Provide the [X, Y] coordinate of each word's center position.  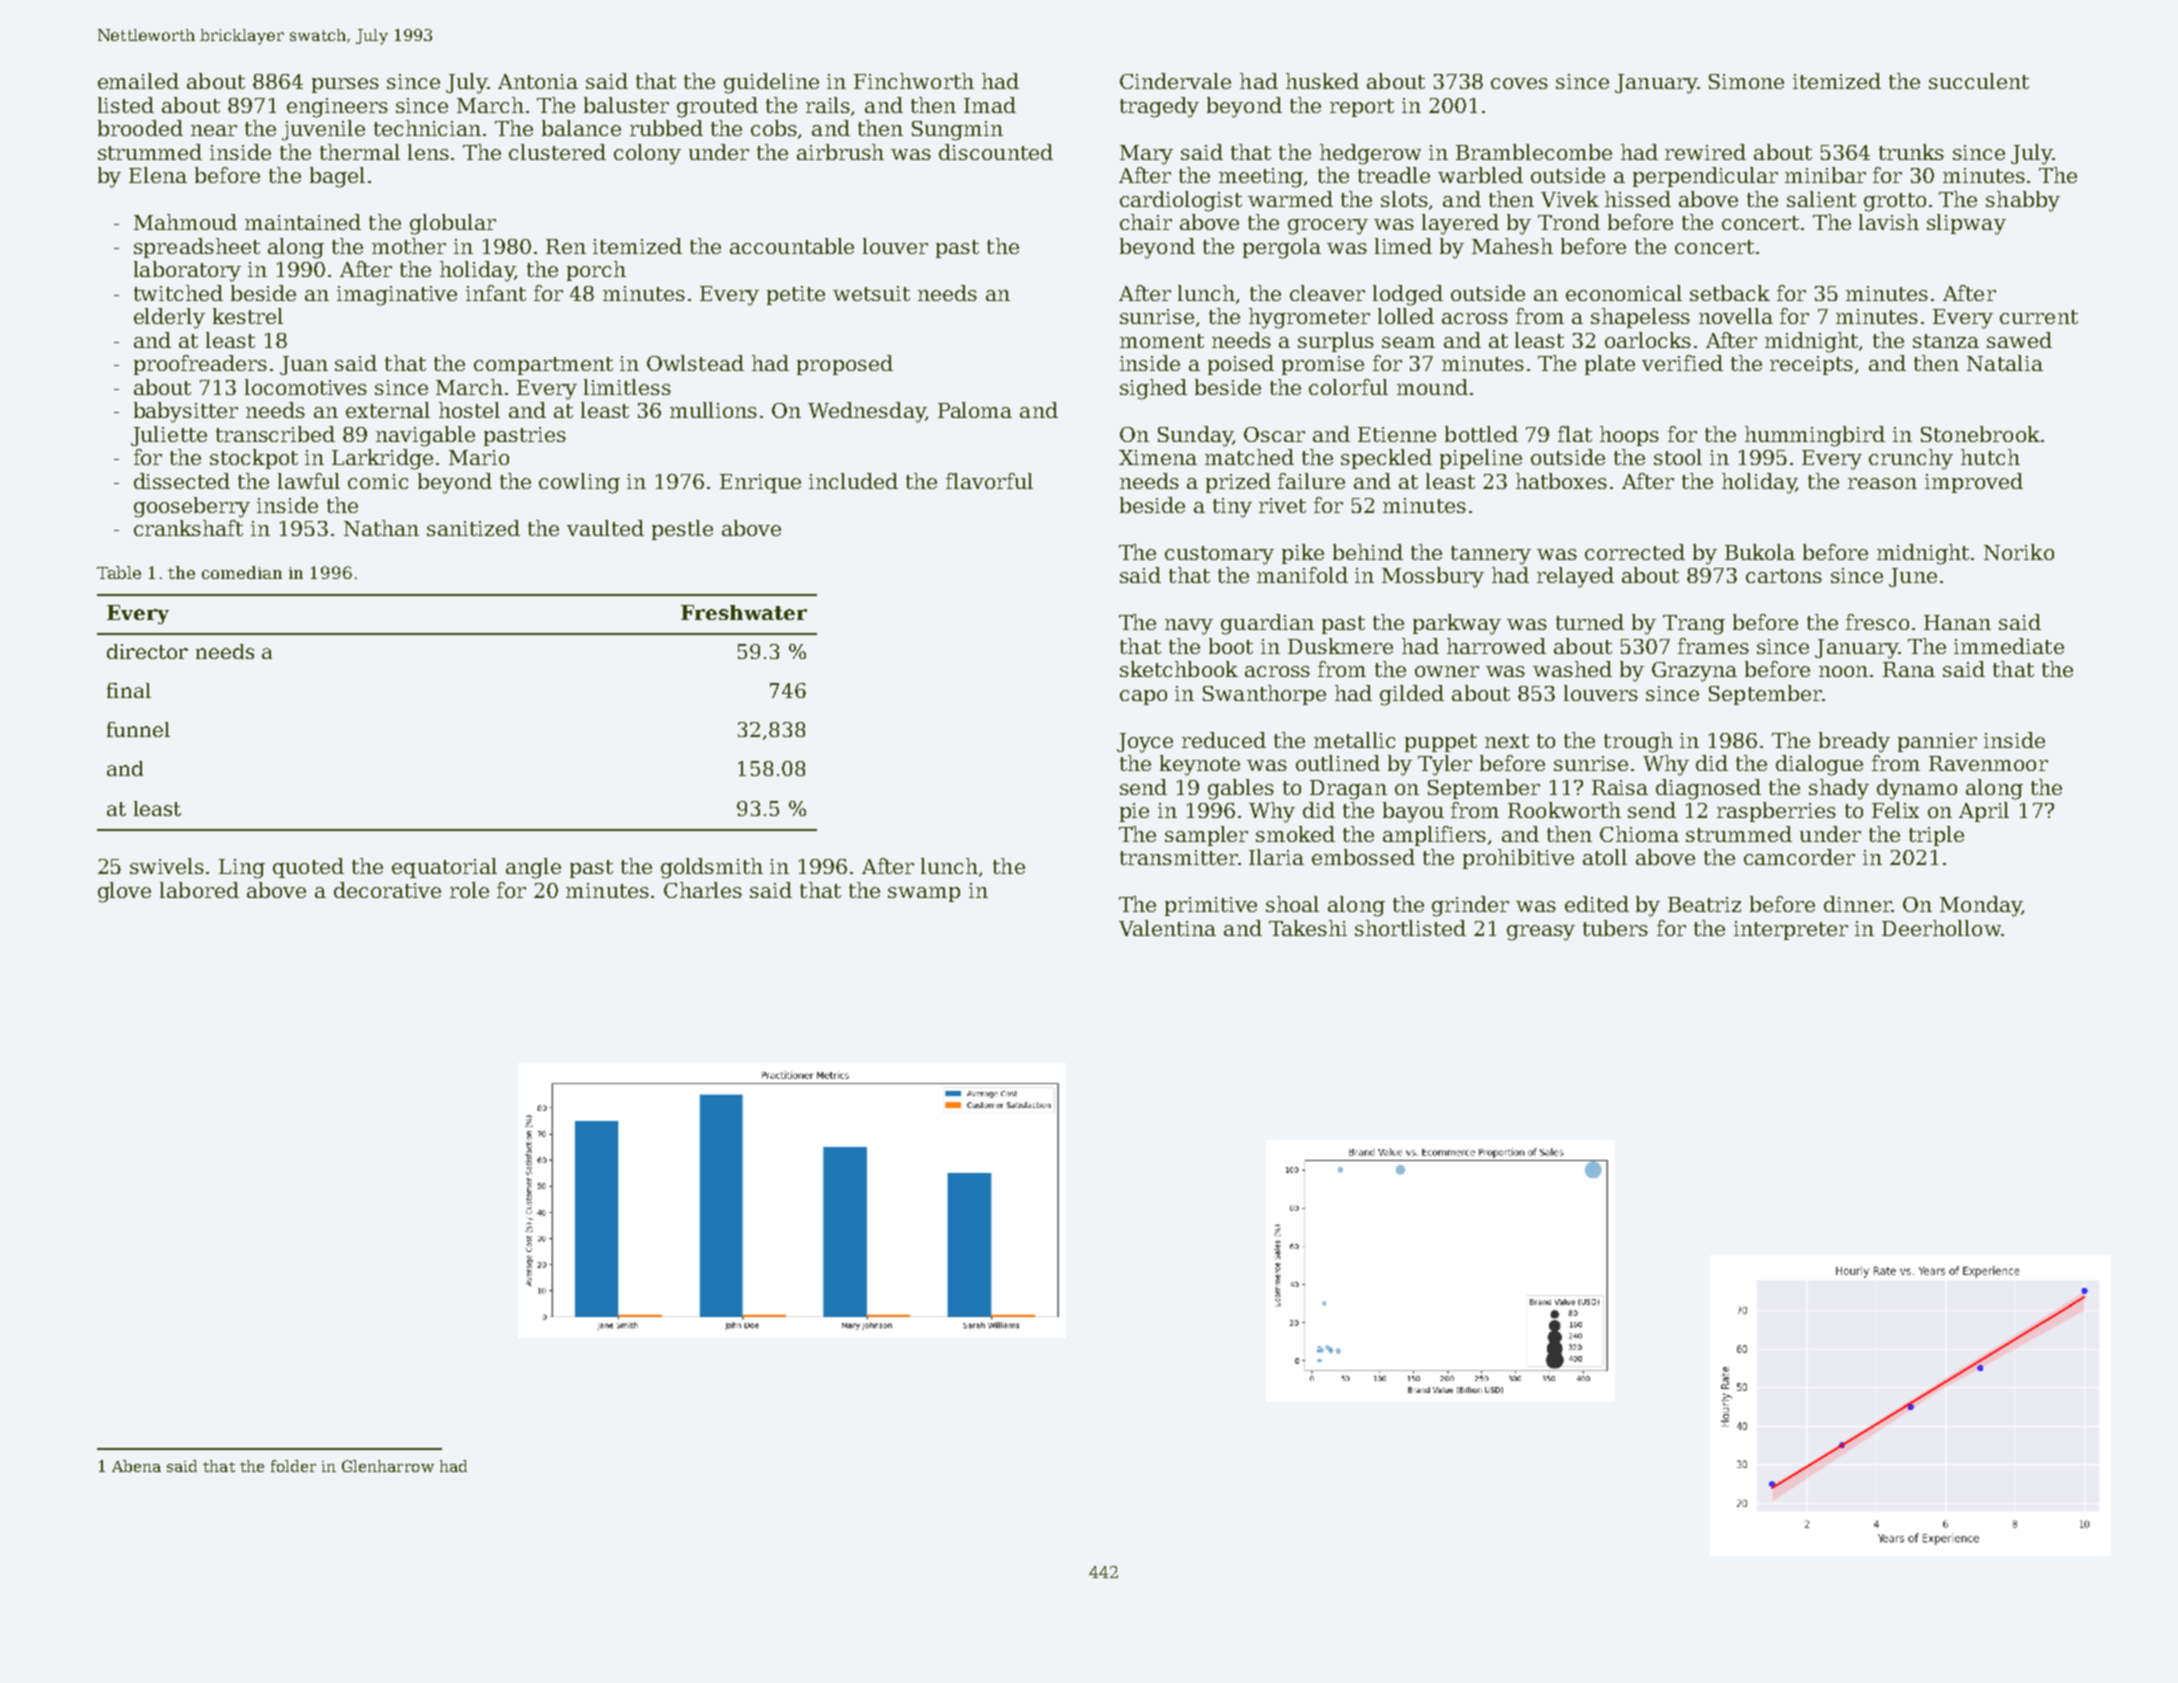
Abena [136, 1466]
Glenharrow [388, 1466]
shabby [2023, 201]
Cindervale [1175, 81]
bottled [1481, 434]
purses [345, 85]
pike [1303, 554]
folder [293, 1466]
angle [533, 868]
